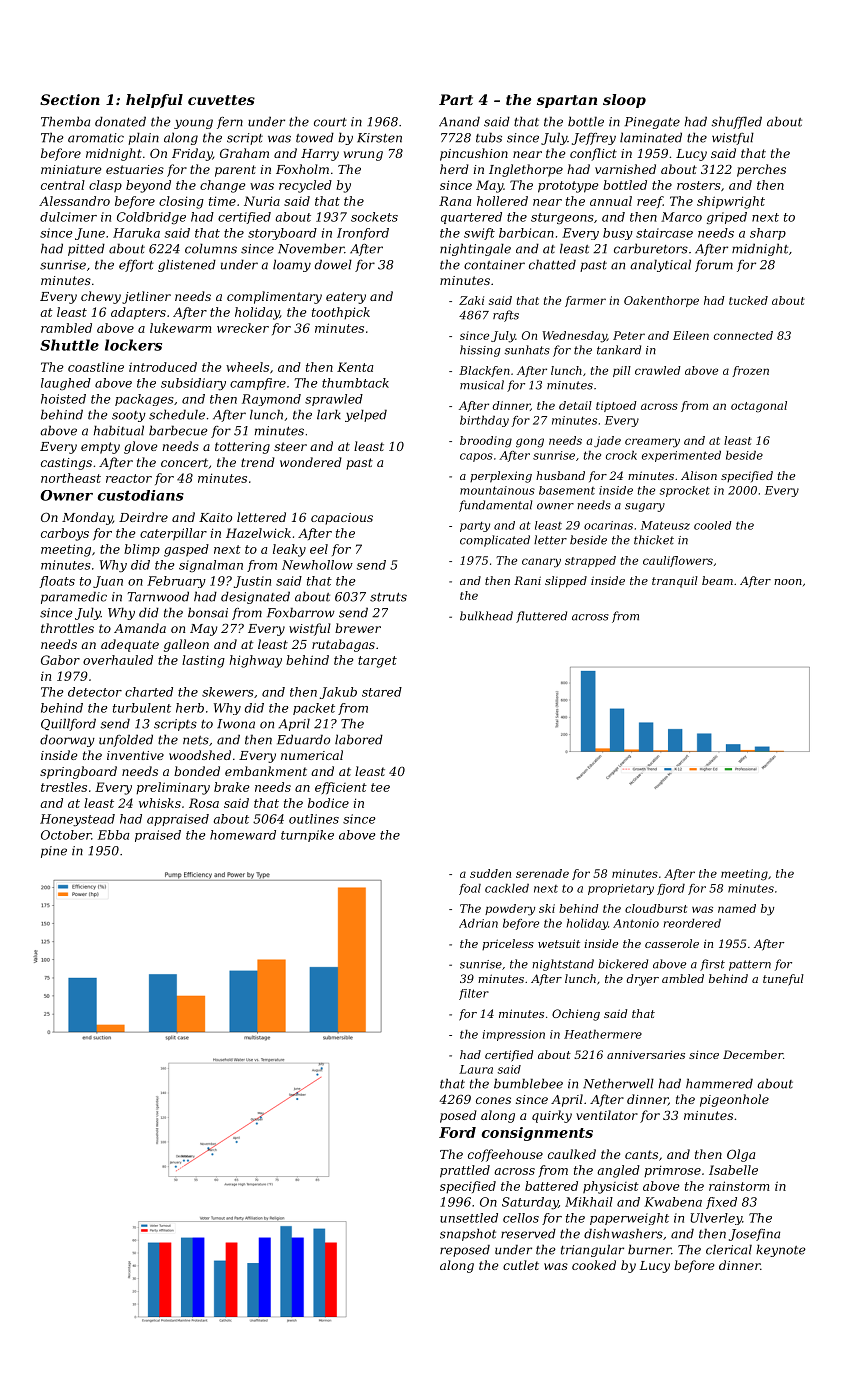 This screenshot has height=1400, width=849. What do you see at coordinates (465, 1171) in the screenshot?
I see `prattled` at bounding box center [465, 1171].
